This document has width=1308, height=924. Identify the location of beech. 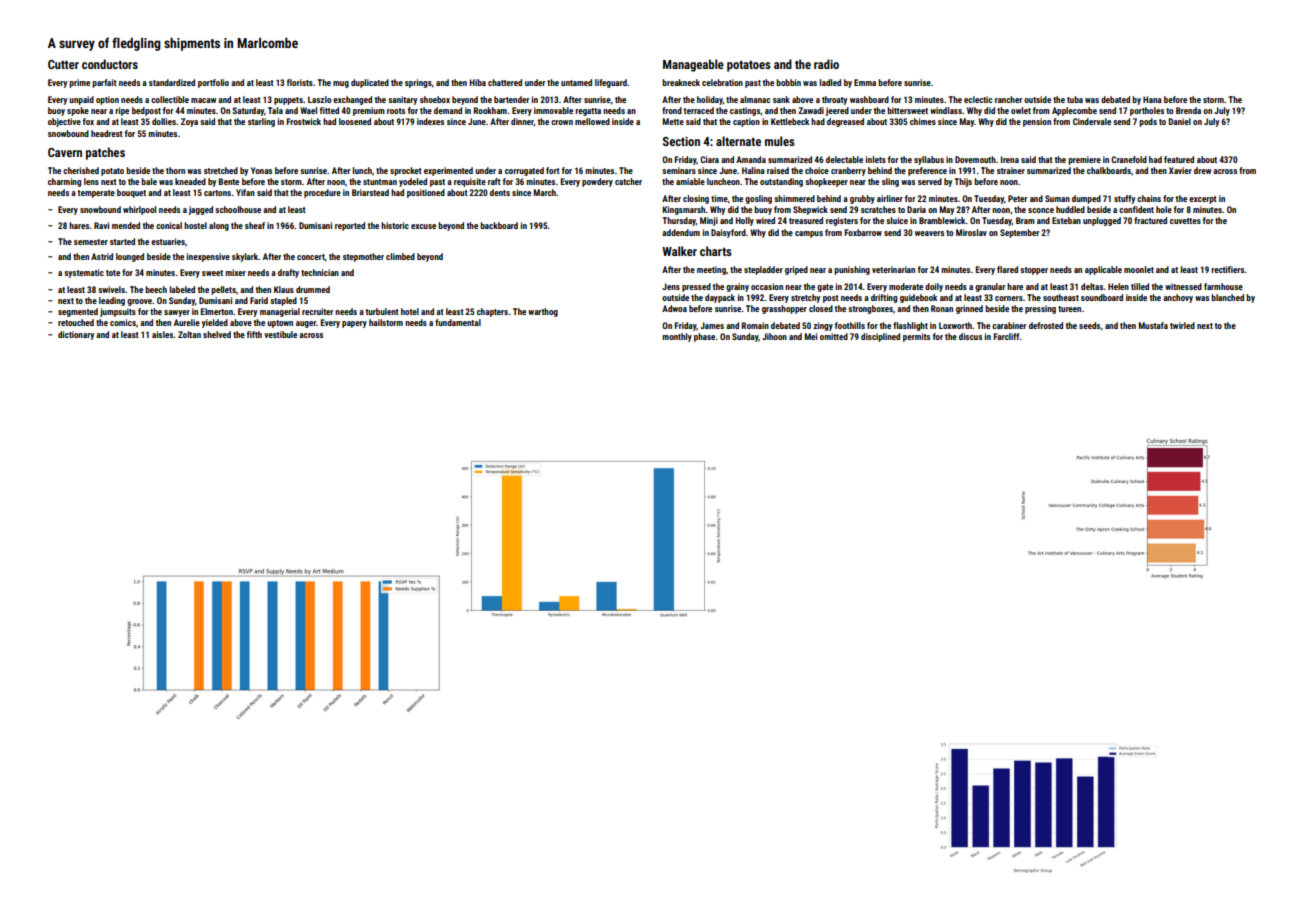
(156, 289).
